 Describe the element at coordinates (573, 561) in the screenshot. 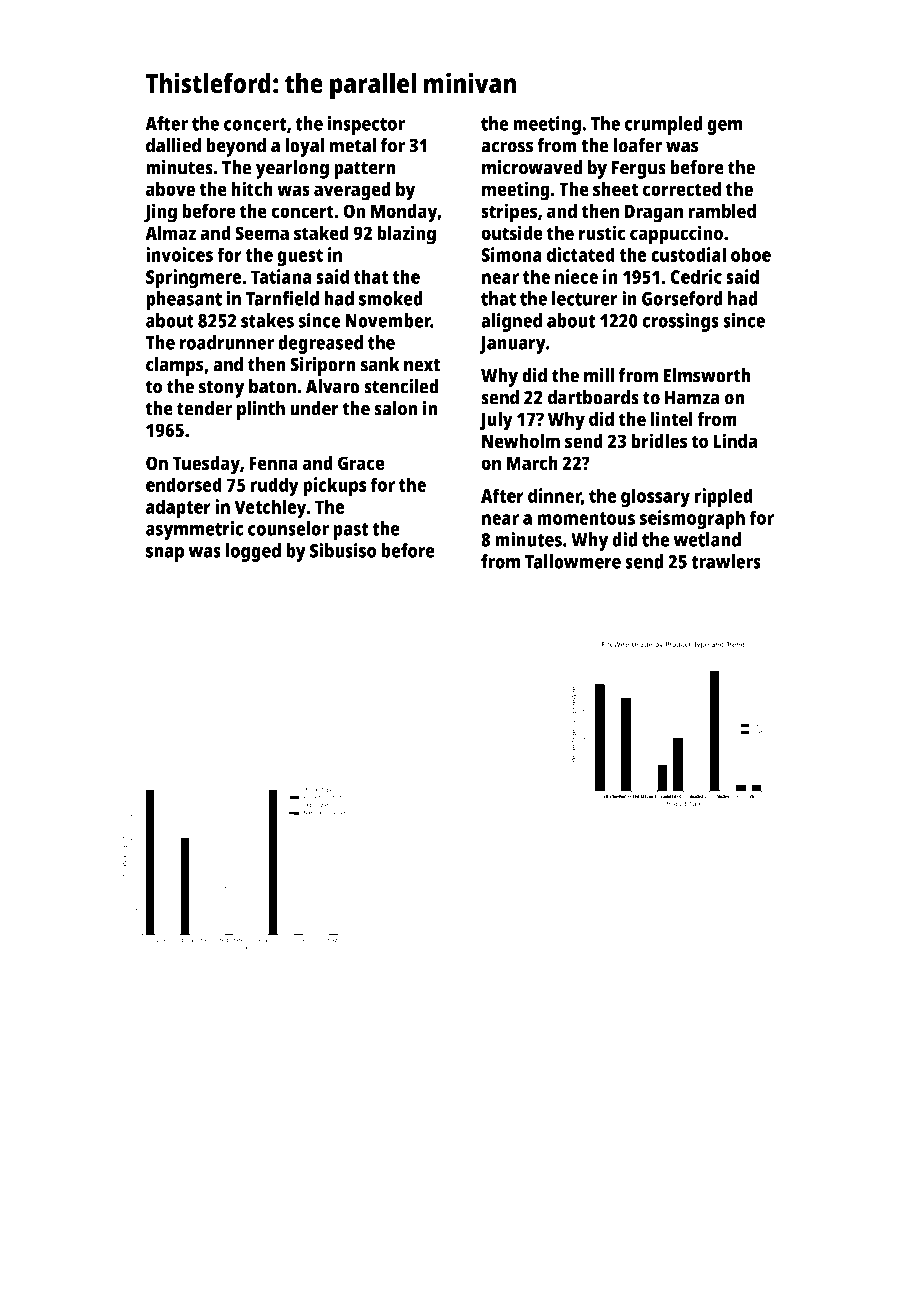

I see `Tallowmere` at that location.
